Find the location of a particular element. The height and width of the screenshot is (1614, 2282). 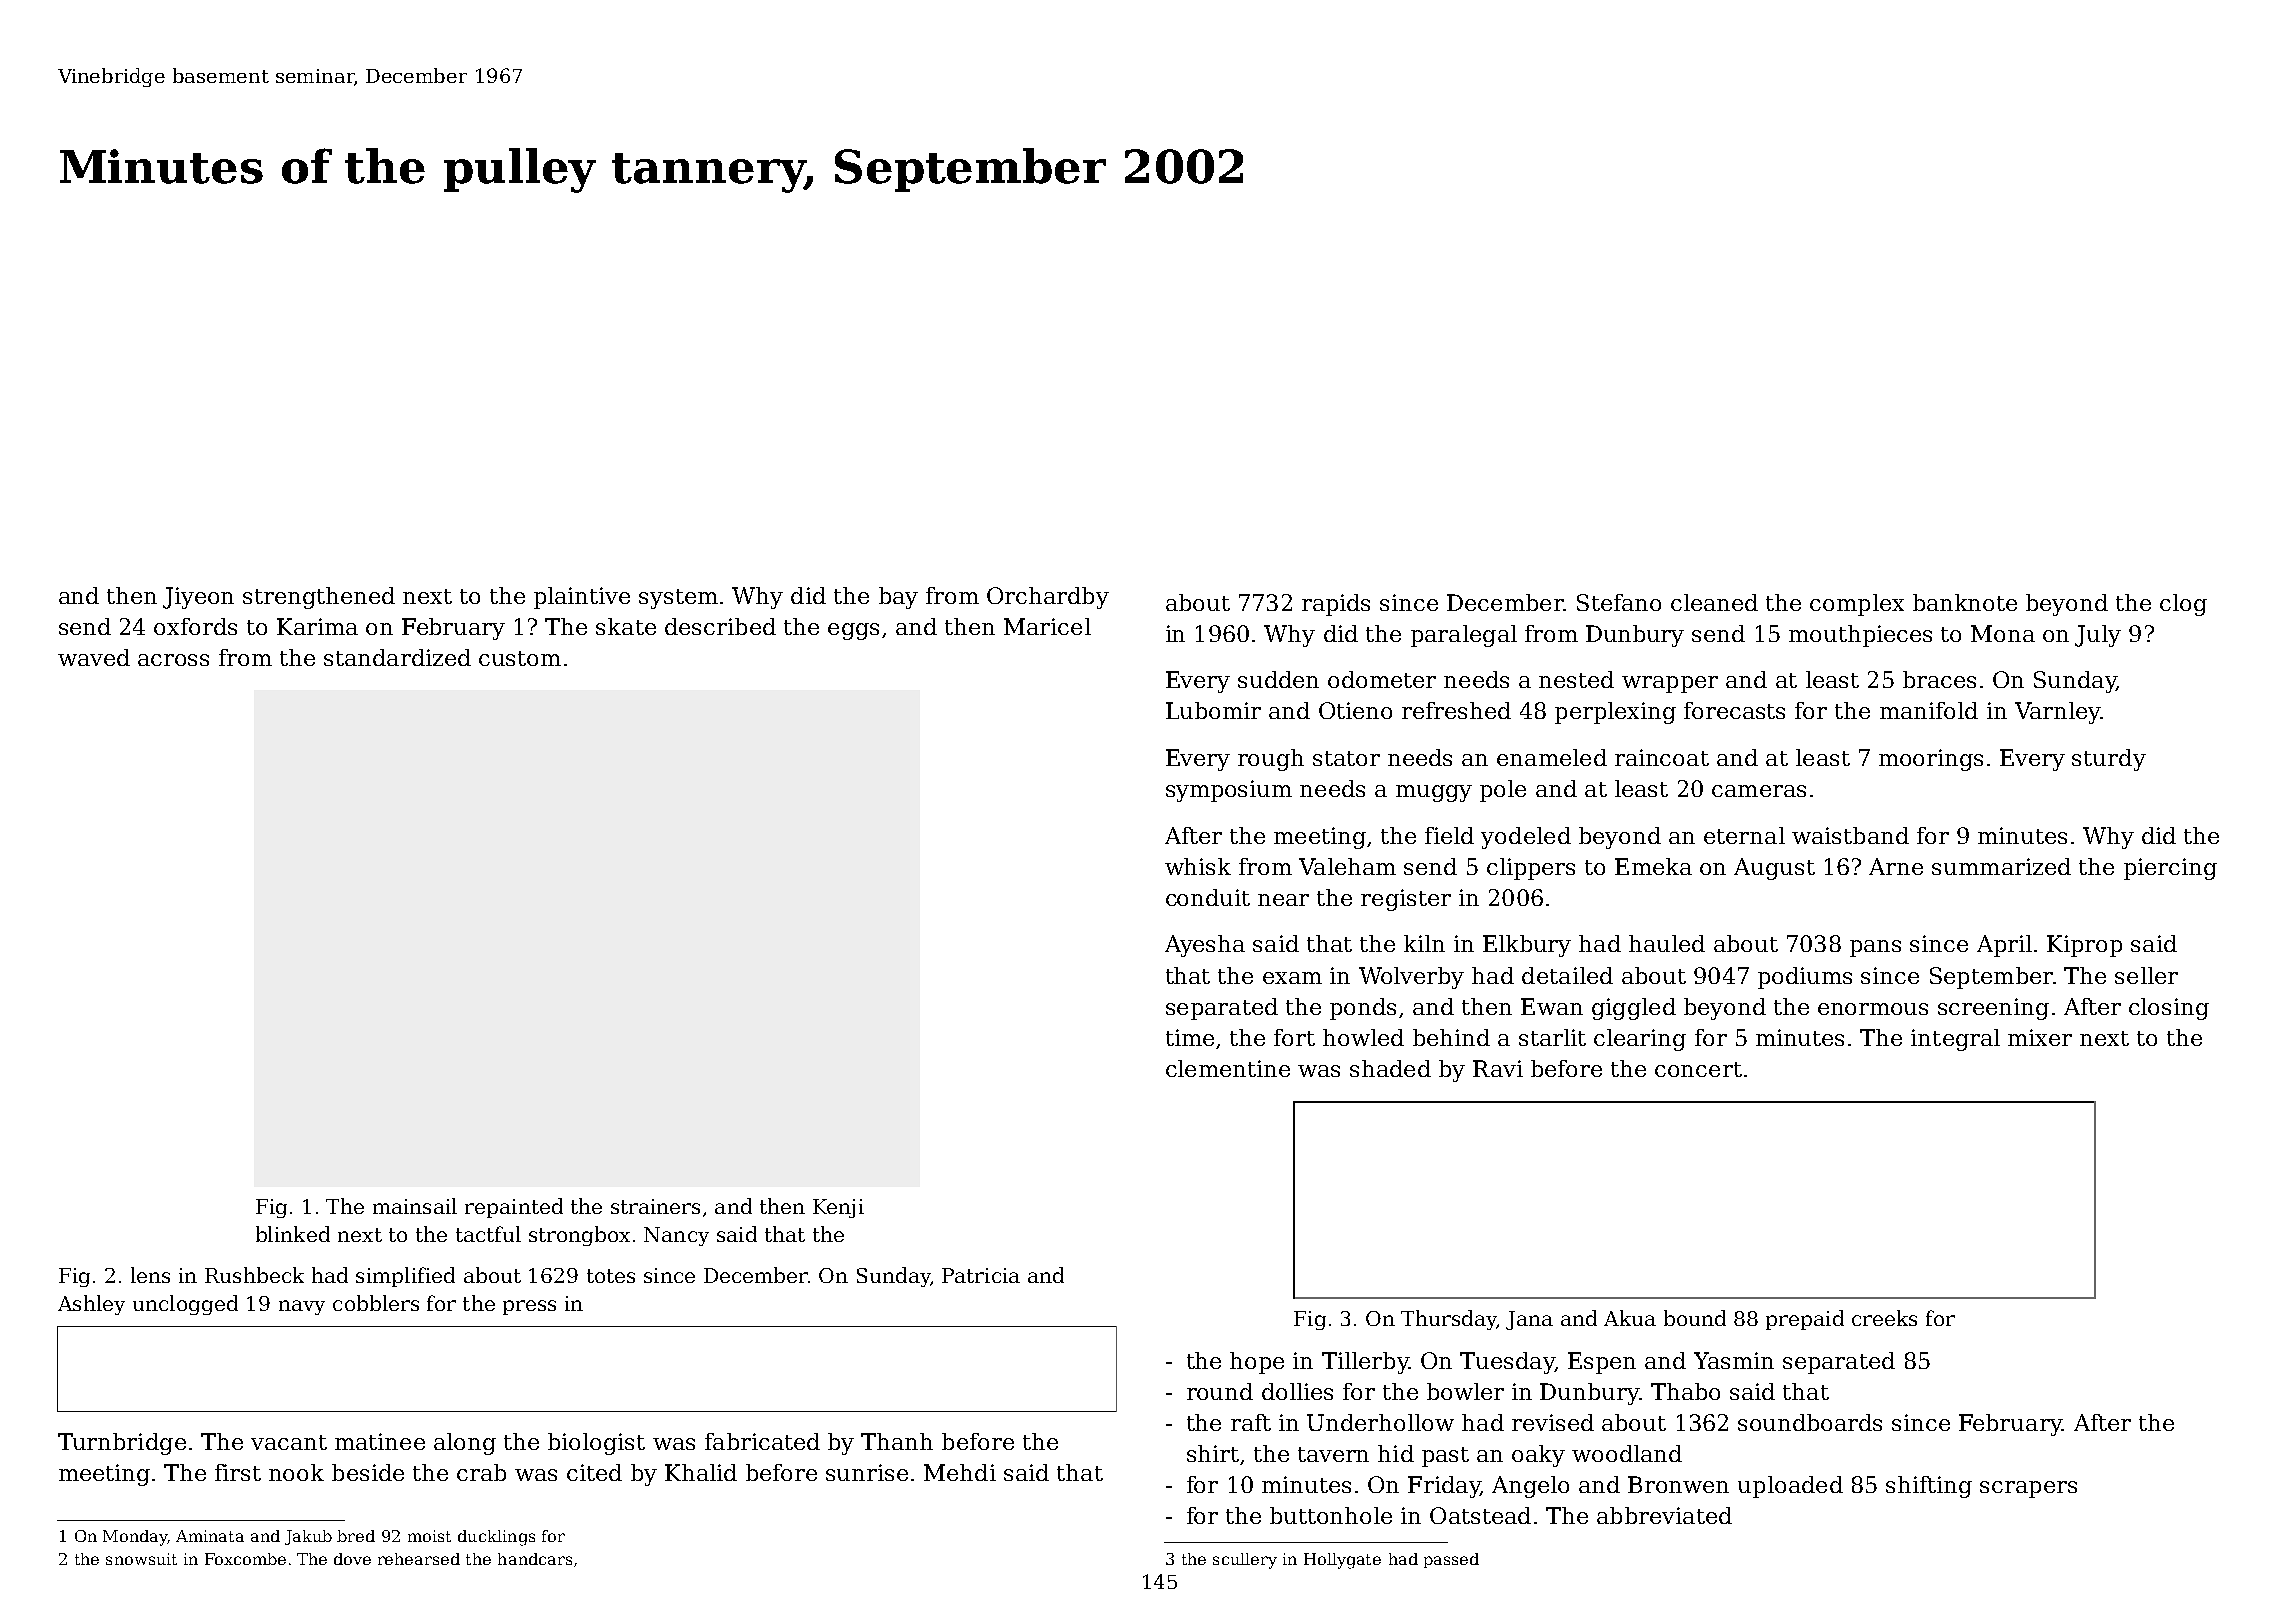

Valeham is located at coordinates (1347, 866).
